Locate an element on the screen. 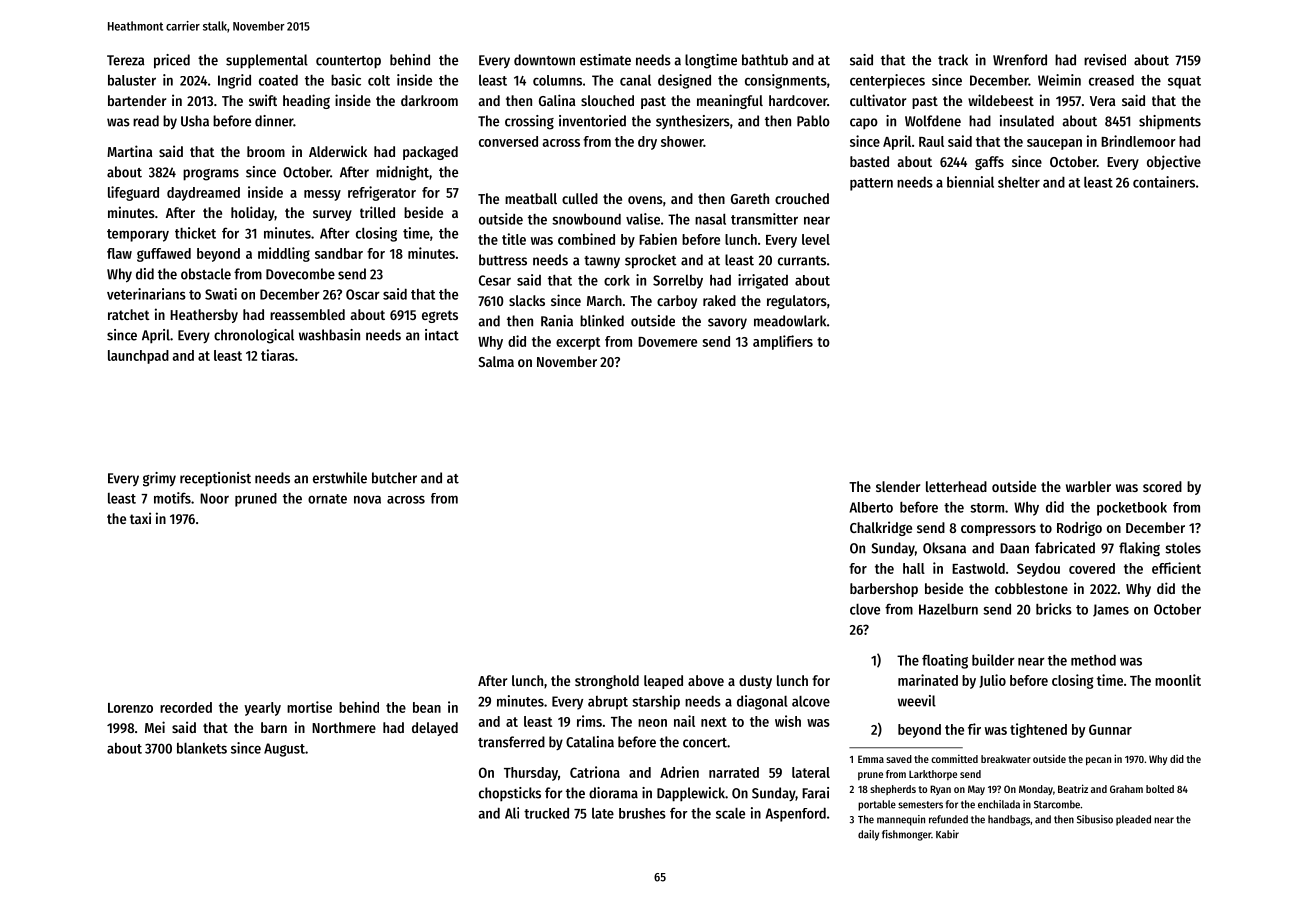 Image resolution: width=1308 pixels, height=924 pixels. revised is located at coordinates (1105, 60).
